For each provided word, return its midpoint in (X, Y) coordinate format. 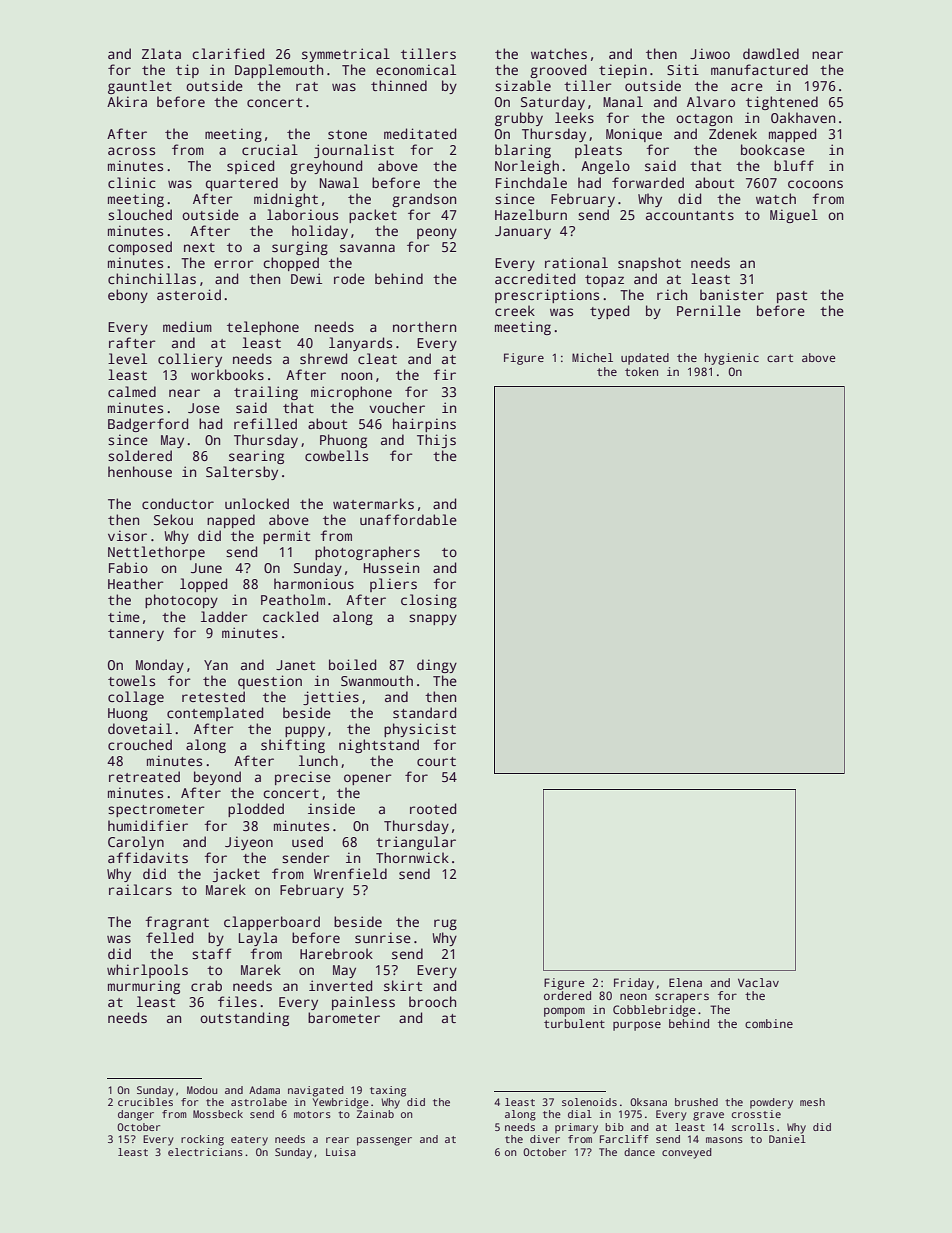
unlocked (257, 503)
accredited (535, 278)
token (641, 371)
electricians (205, 1152)
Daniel (787, 1139)
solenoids (589, 1102)
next (199, 247)
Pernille (709, 310)
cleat (377, 358)
